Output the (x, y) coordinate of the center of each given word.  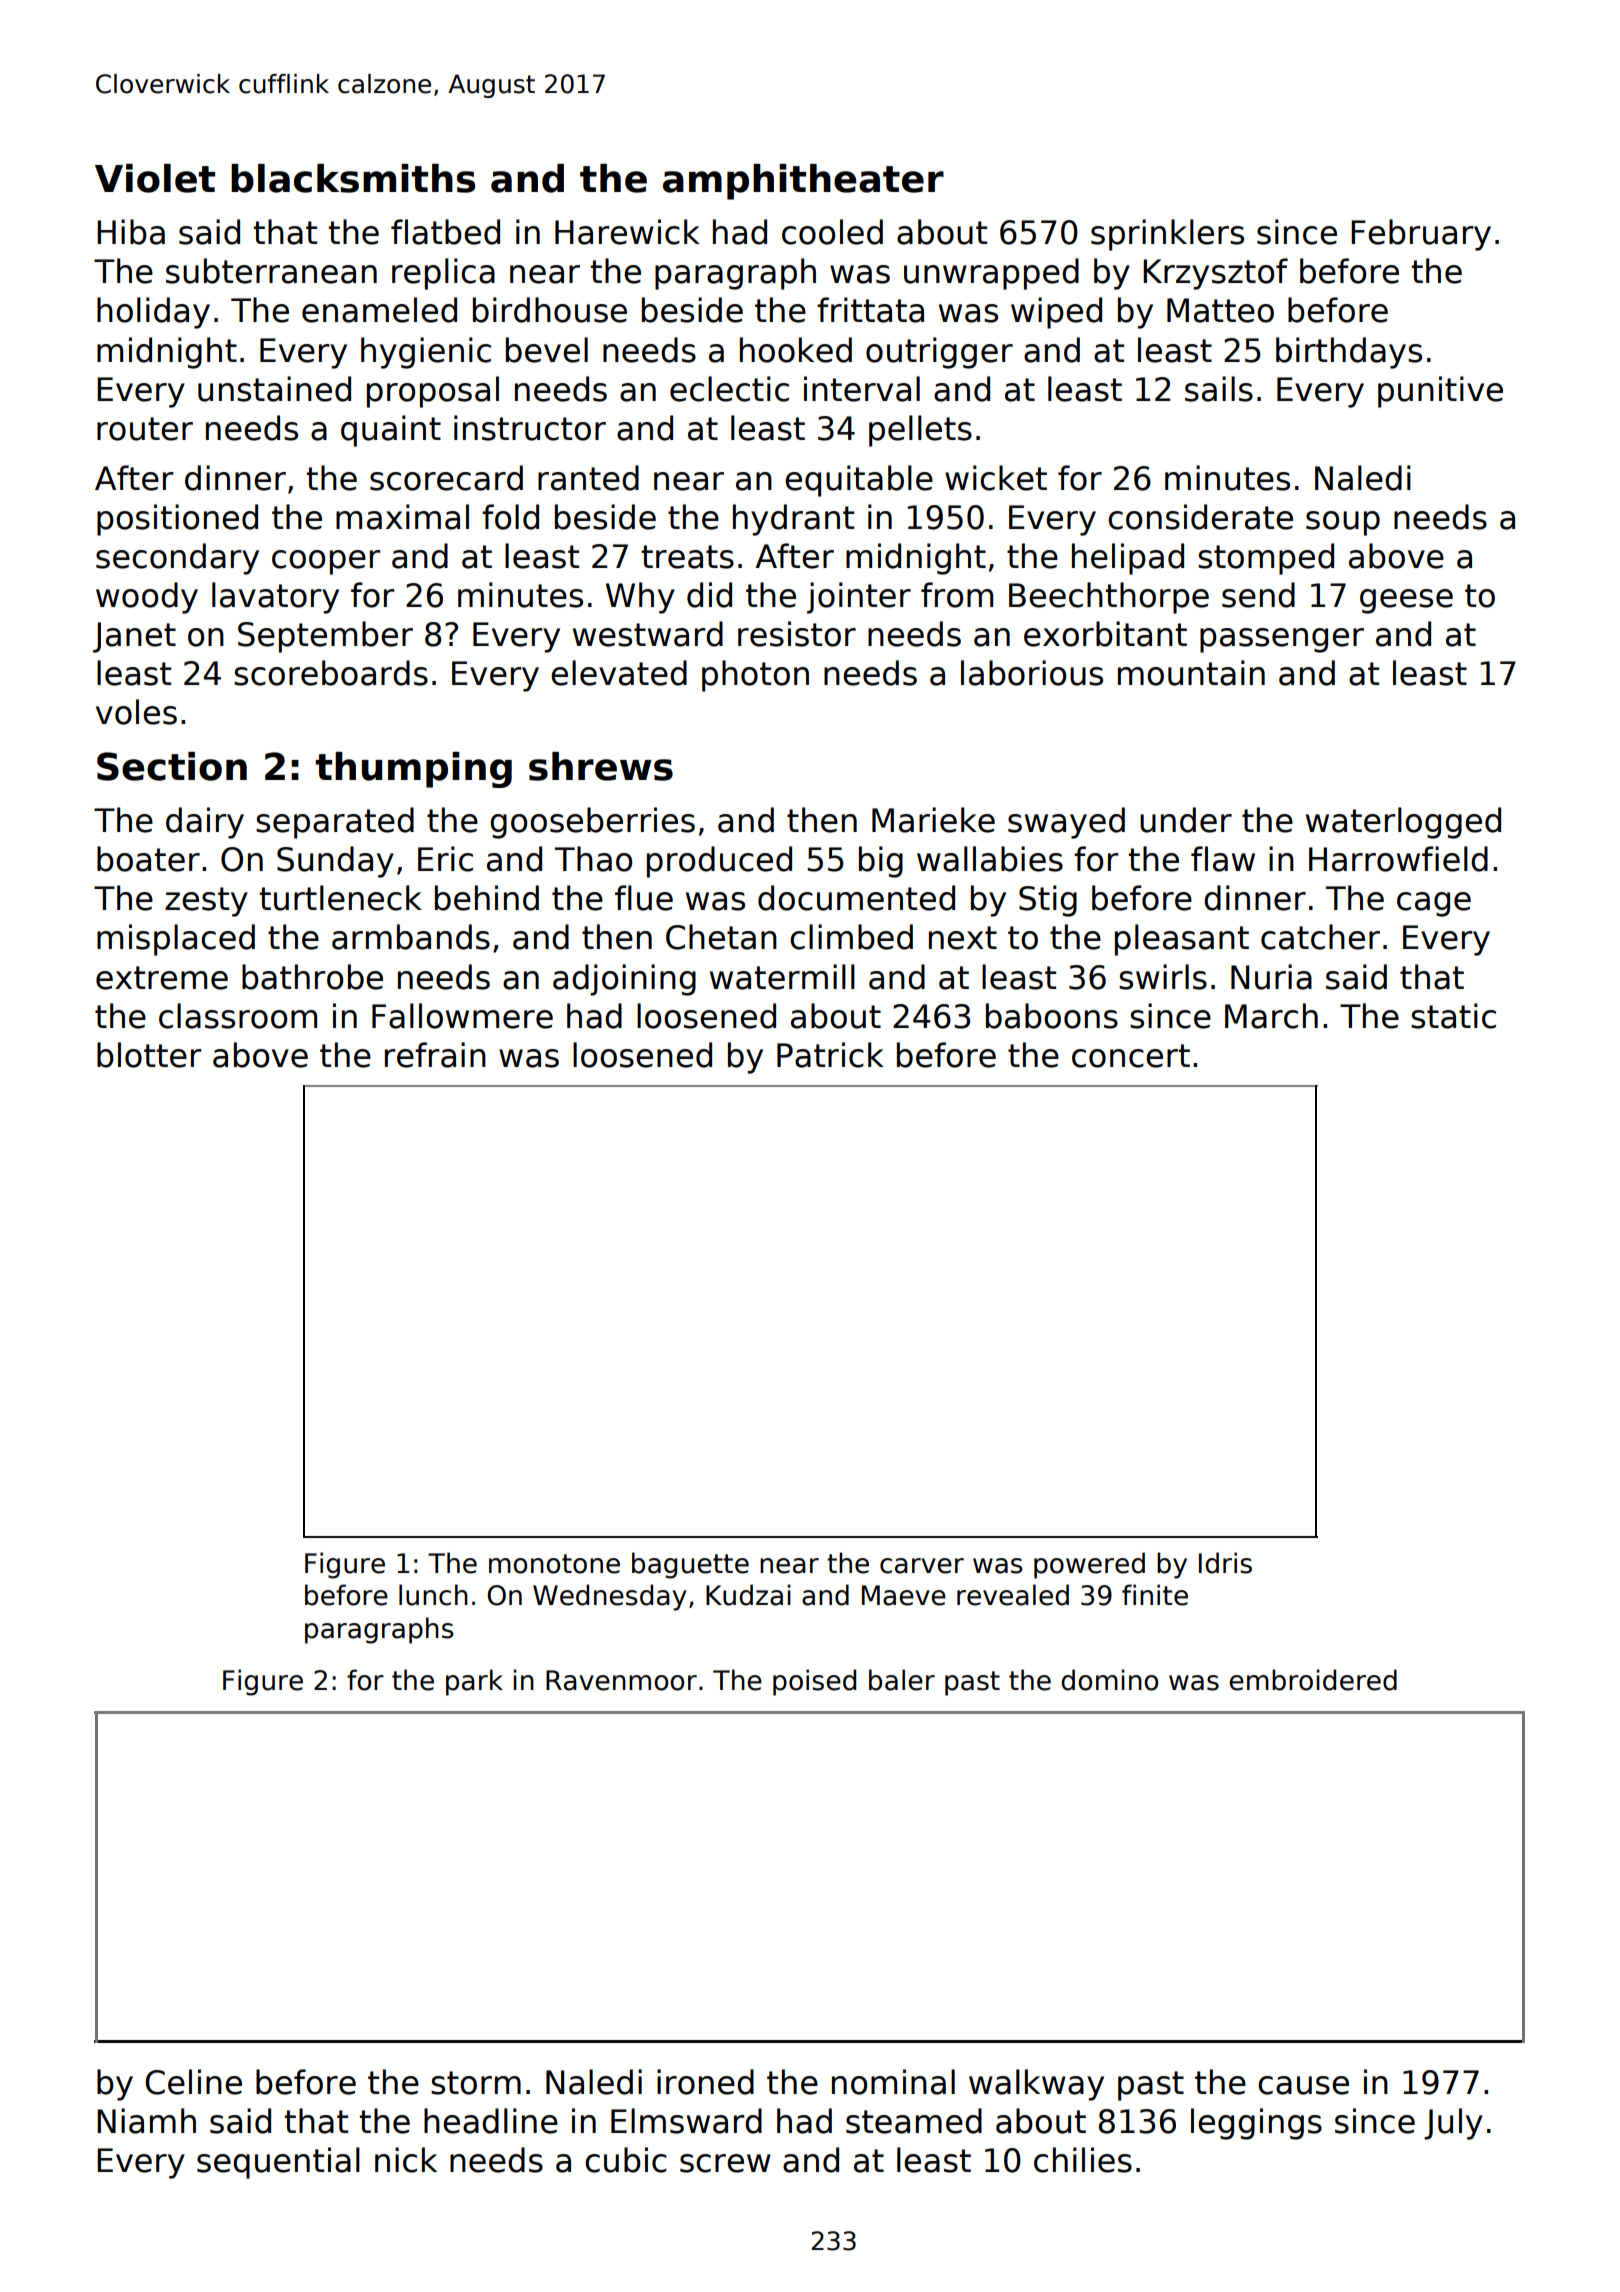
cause (1303, 2085)
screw (725, 2163)
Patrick (830, 1055)
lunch (433, 1595)
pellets (920, 431)
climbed (851, 937)
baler (902, 1680)
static (1453, 1016)
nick (406, 2160)
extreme (162, 978)
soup (1343, 523)
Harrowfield (1398, 859)
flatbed (445, 232)
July (1453, 2124)
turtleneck (341, 898)
